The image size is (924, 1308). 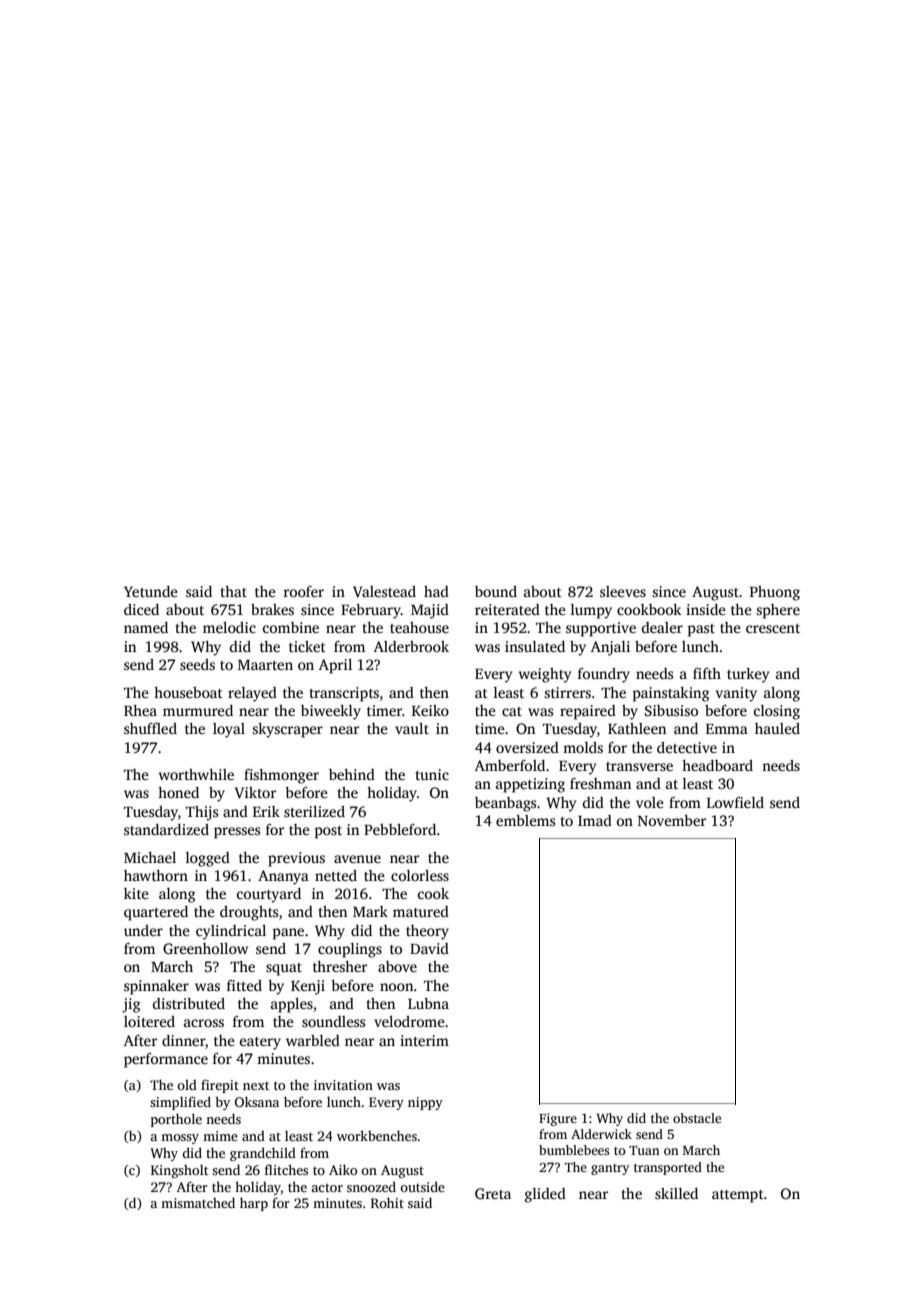 What do you see at coordinates (429, 948) in the image?
I see `David` at bounding box center [429, 948].
